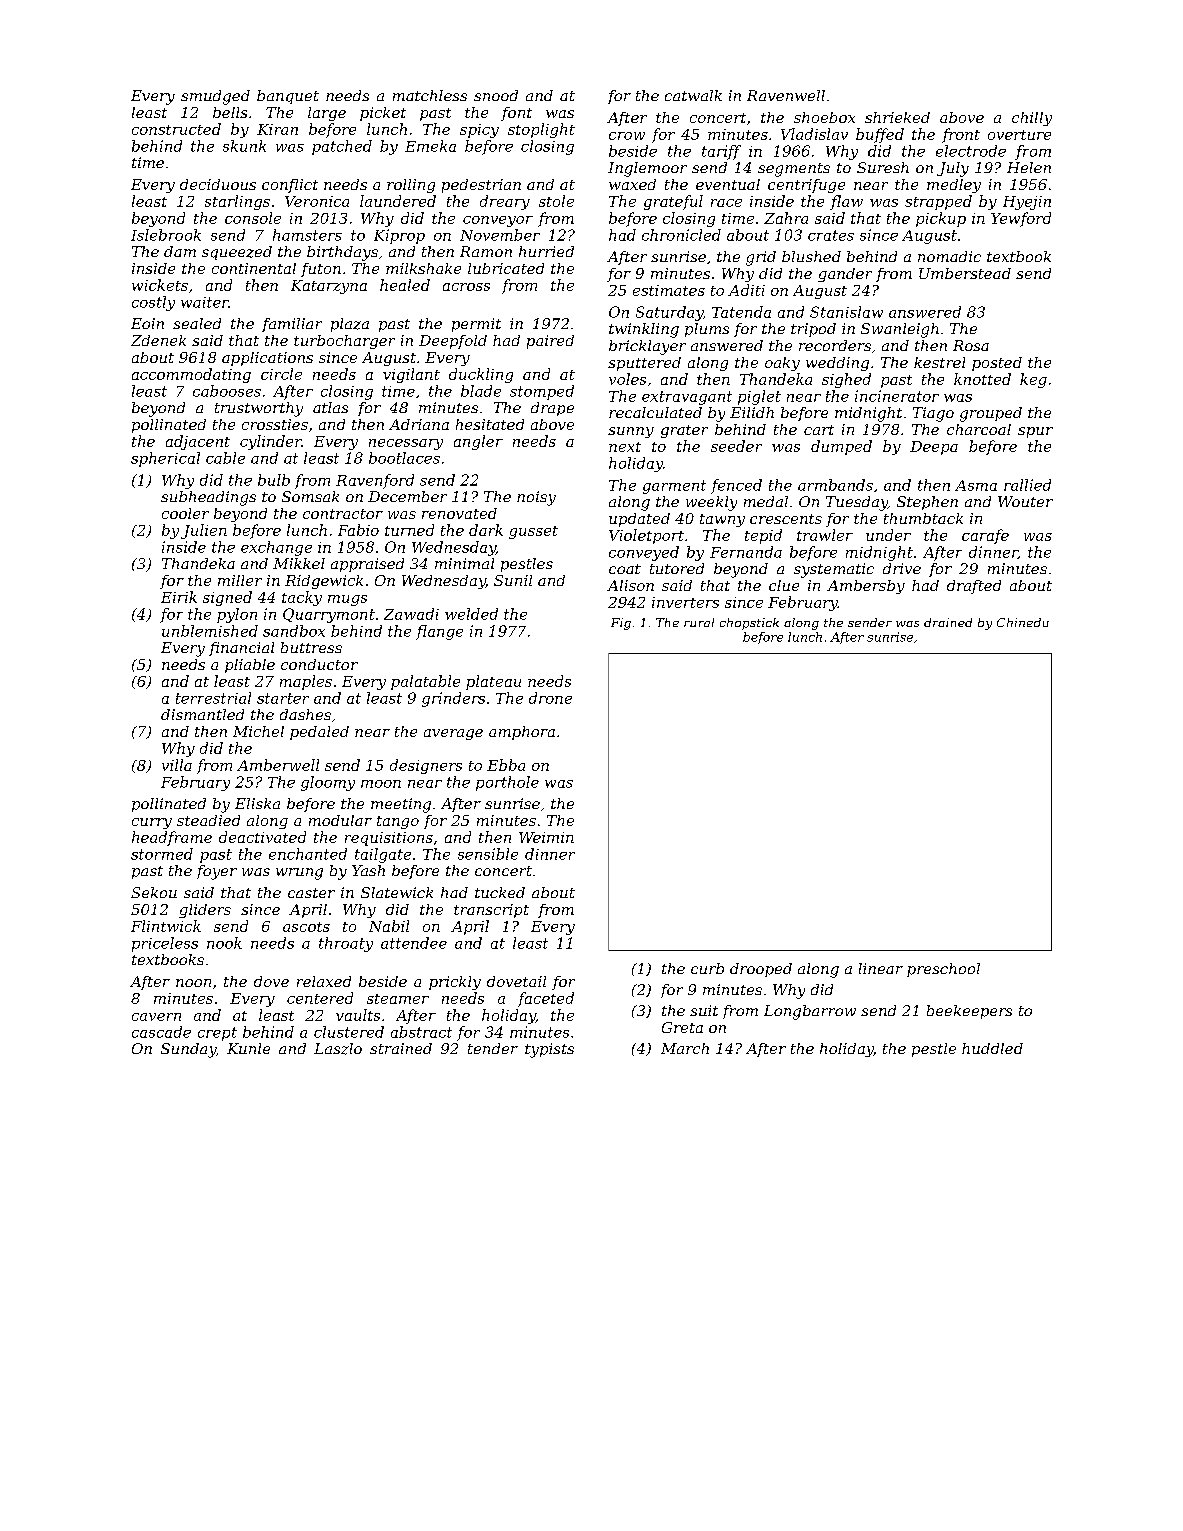  I want to click on Adriana, so click(419, 424).
